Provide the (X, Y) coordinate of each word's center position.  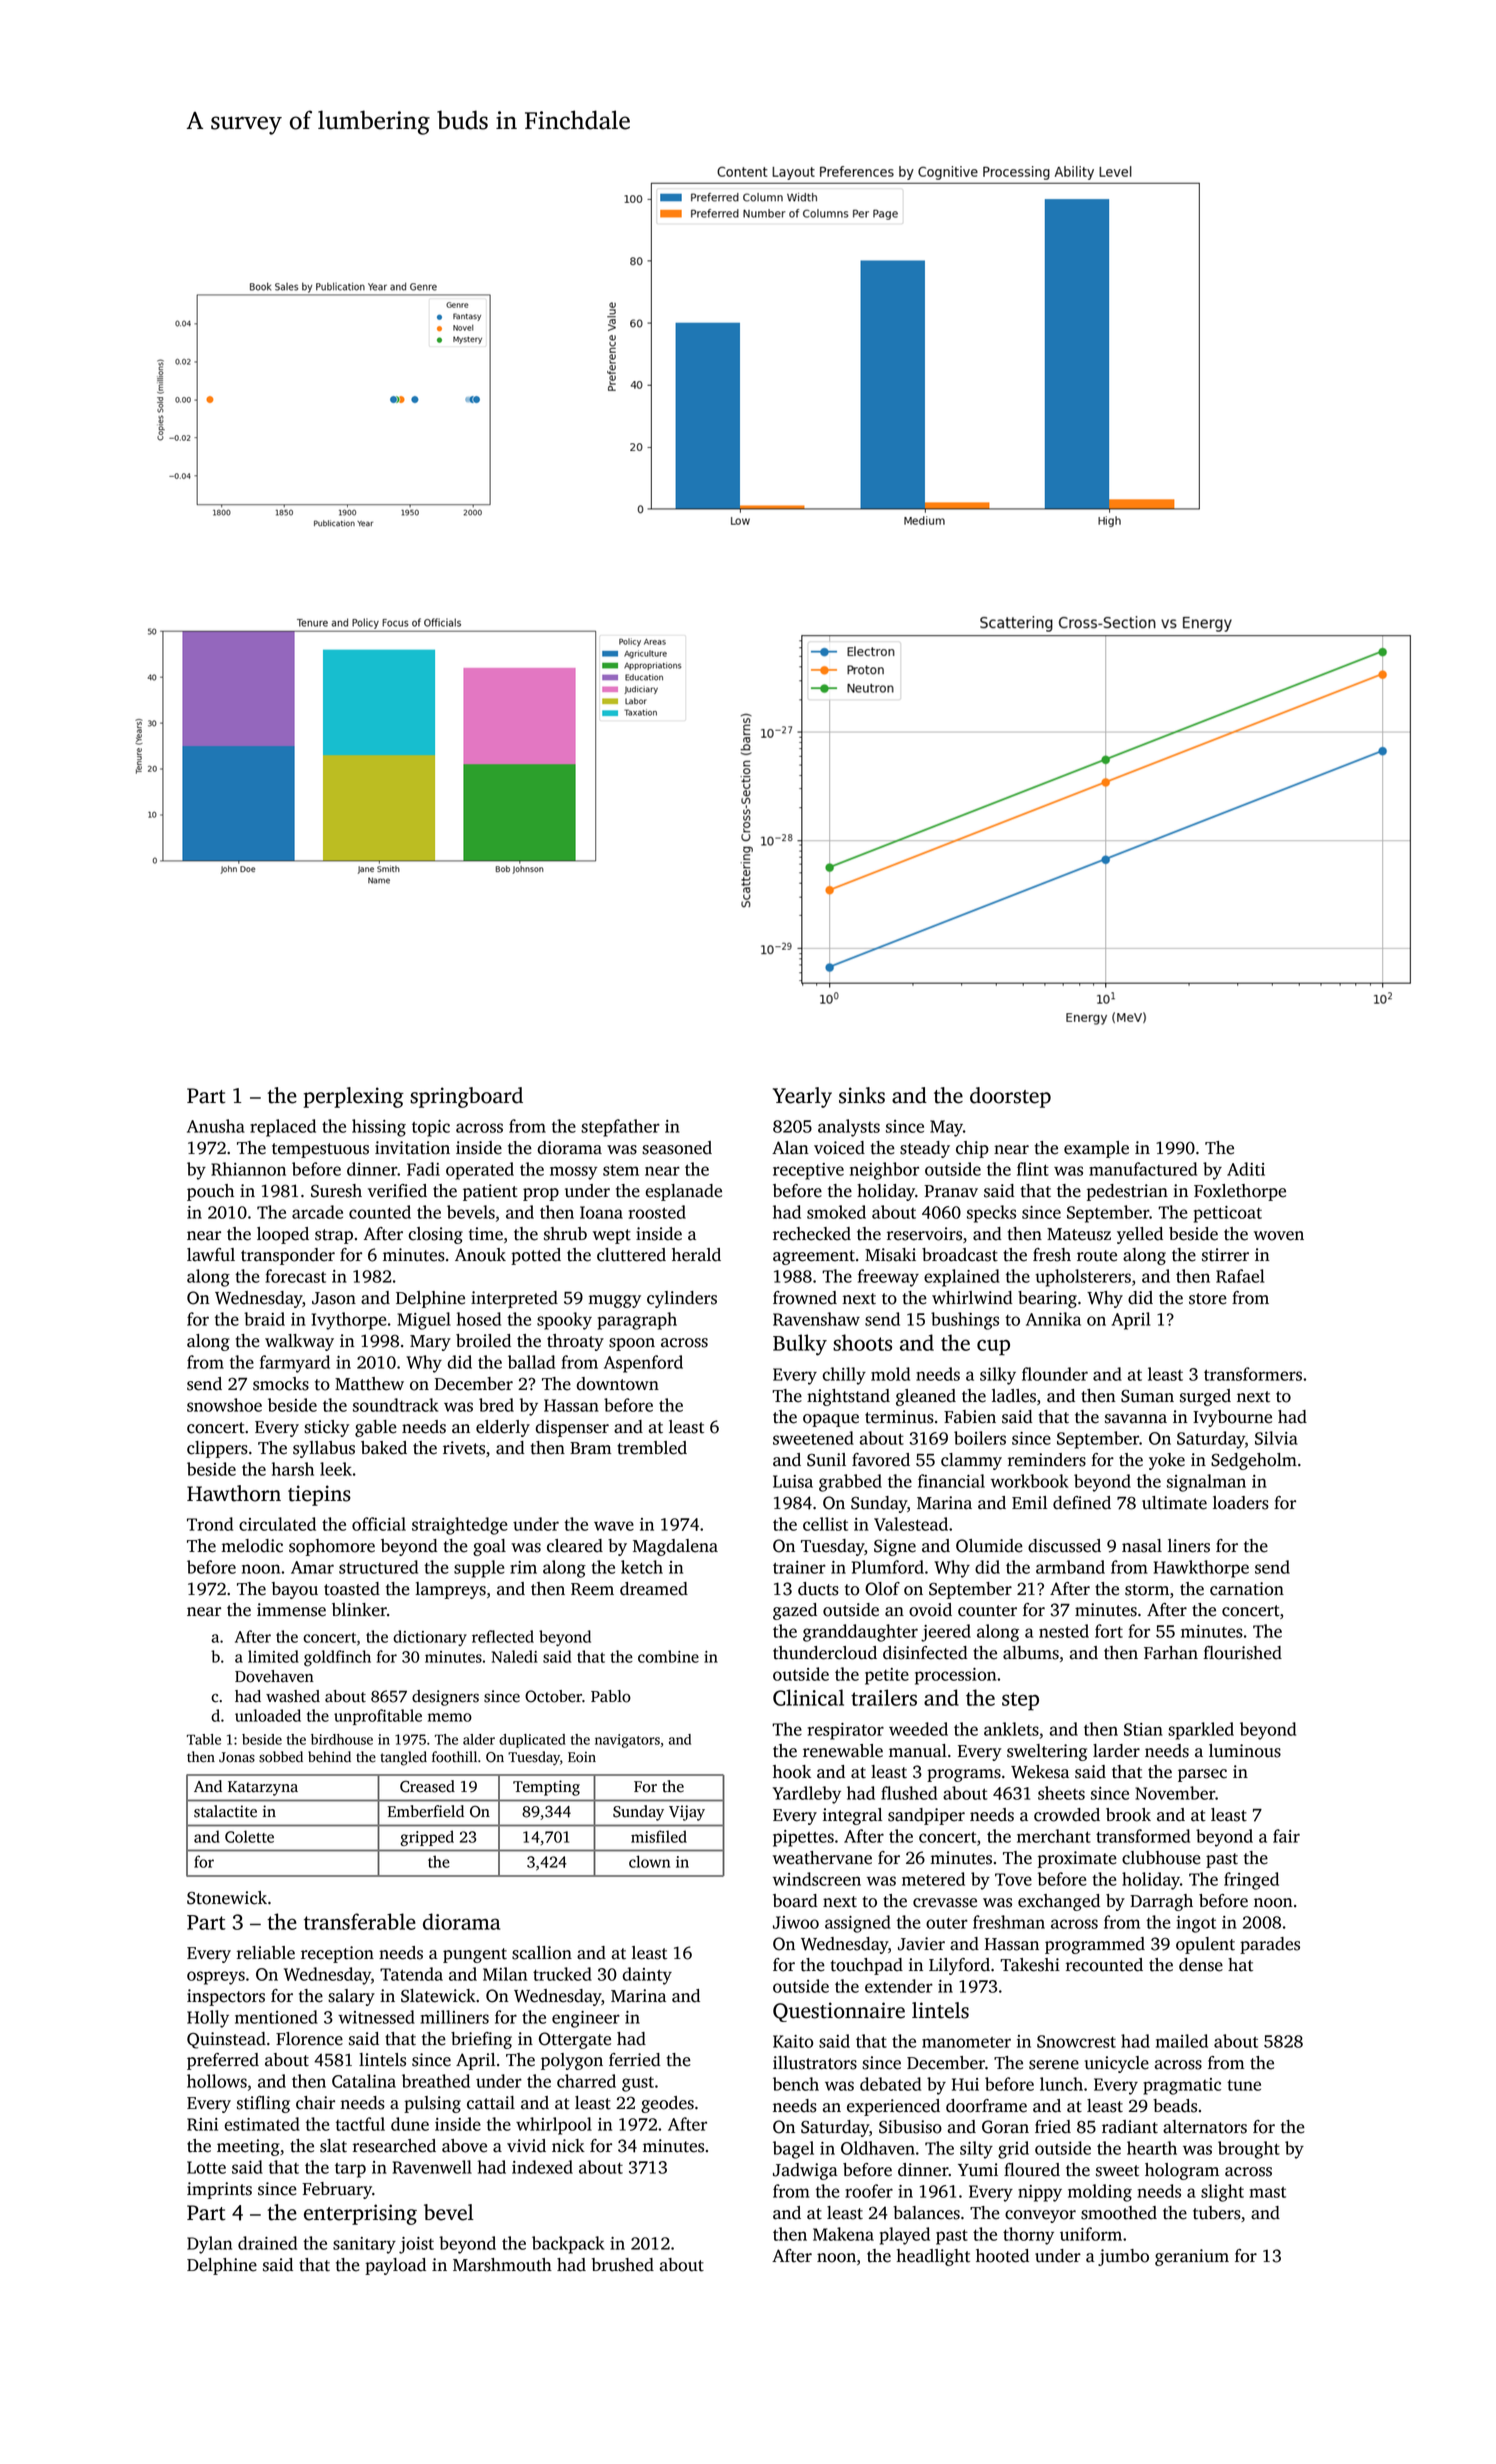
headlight (933, 2257)
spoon (632, 1344)
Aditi (1246, 1169)
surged (1205, 1397)
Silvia (1276, 1438)
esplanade (683, 1192)
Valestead (911, 1524)
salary (351, 1997)
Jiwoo (796, 1922)
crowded (1067, 1815)
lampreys (450, 1590)
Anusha (216, 1126)
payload (395, 2266)
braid (264, 1319)
